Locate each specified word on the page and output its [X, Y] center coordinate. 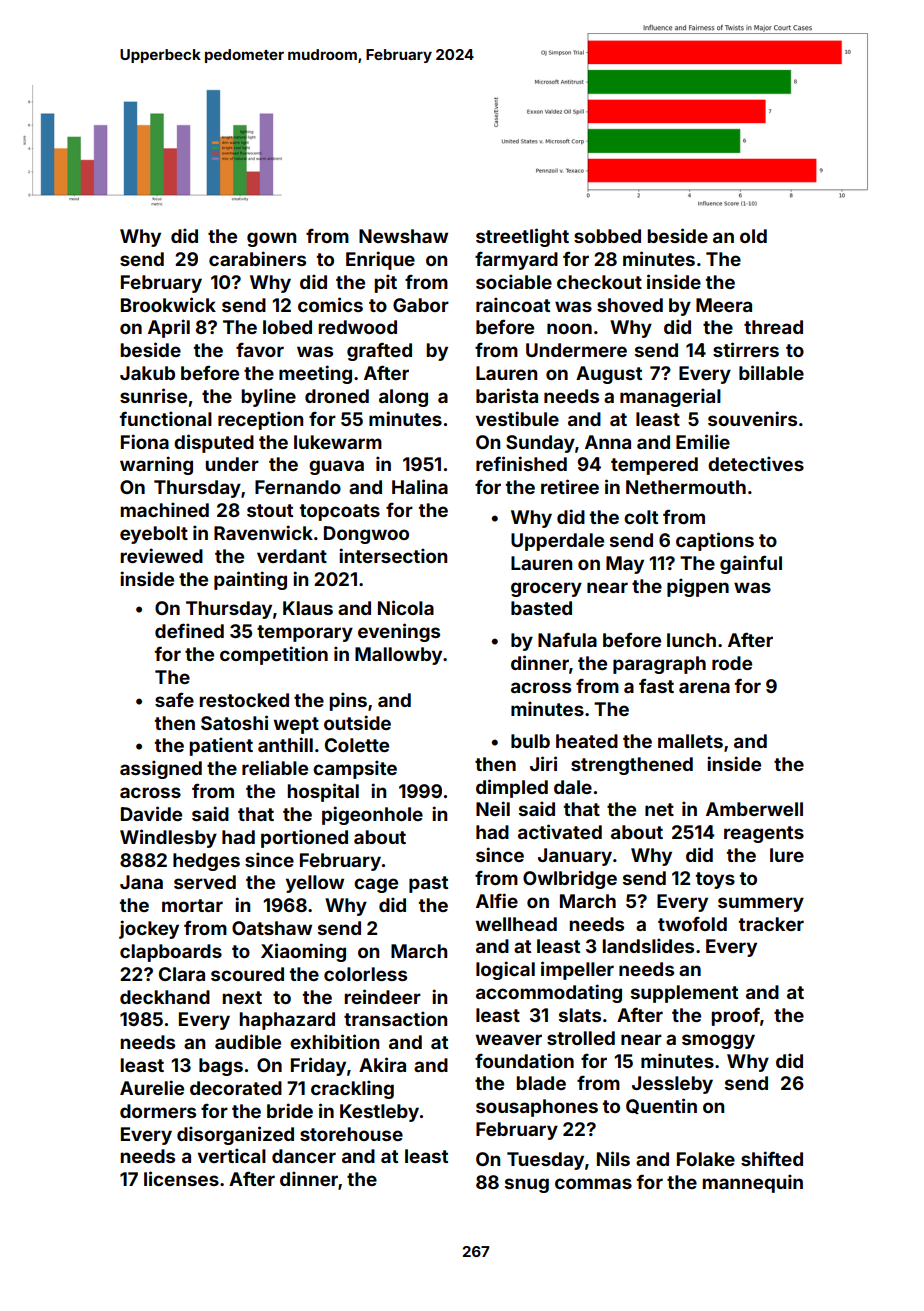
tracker [771, 924]
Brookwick [168, 304]
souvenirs [752, 418]
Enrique [380, 260]
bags [221, 1067]
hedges [206, 862]
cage [376, 885]
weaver [508, 1039]
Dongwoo [366, 535]
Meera [724, 305]
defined [189, 630]
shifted [772, 1158]
